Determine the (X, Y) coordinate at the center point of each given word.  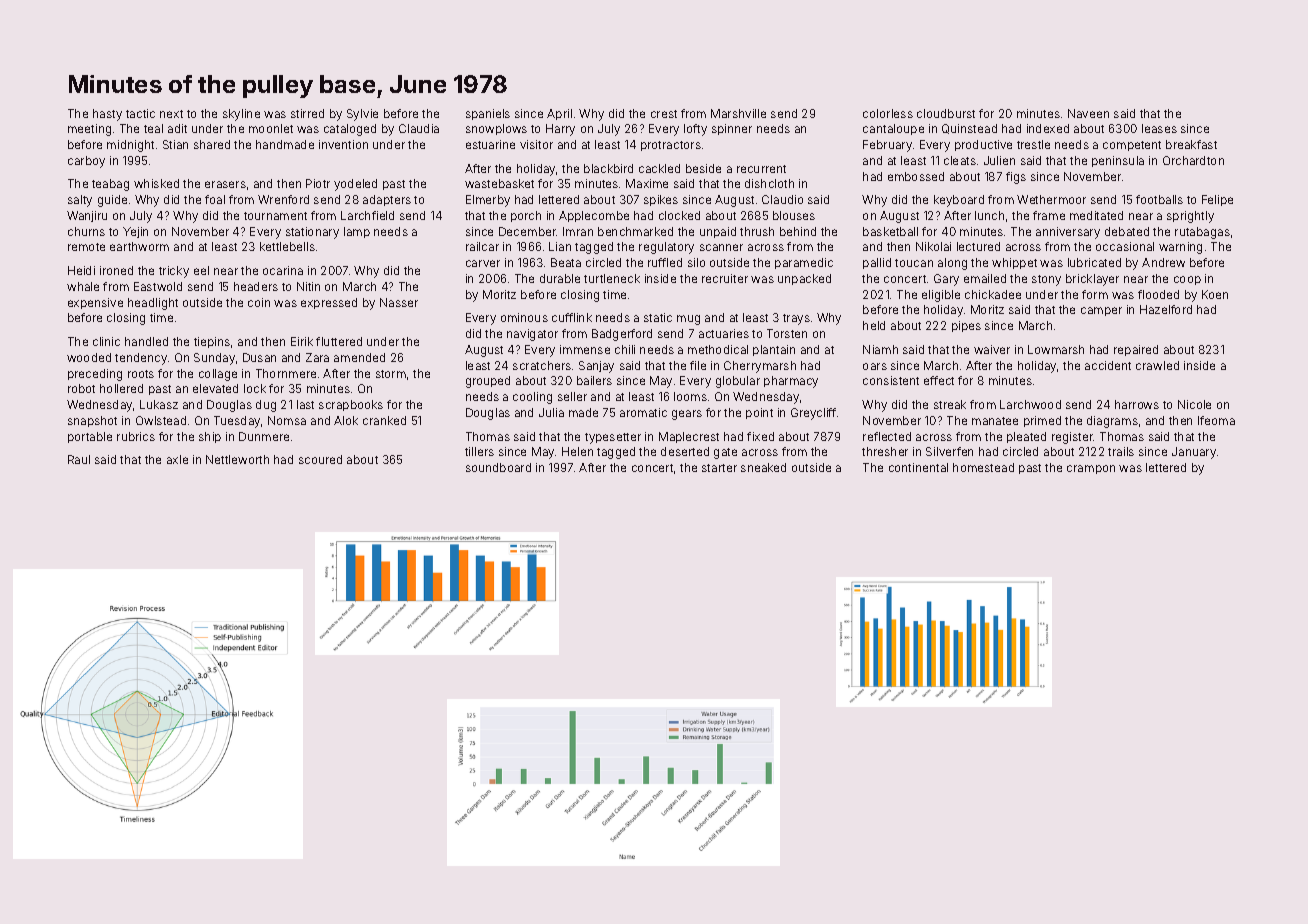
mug (688, 320)
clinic (106, 341)
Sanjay (596, 367)
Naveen (1088, 113)
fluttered (339, 341)
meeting (89, 130)
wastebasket (499, 183)
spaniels (488, 114)
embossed (916, 176)
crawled (1157, 365)
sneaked (763, 467)
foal (215, 199)
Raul (79, 459)
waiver (992, 349)
